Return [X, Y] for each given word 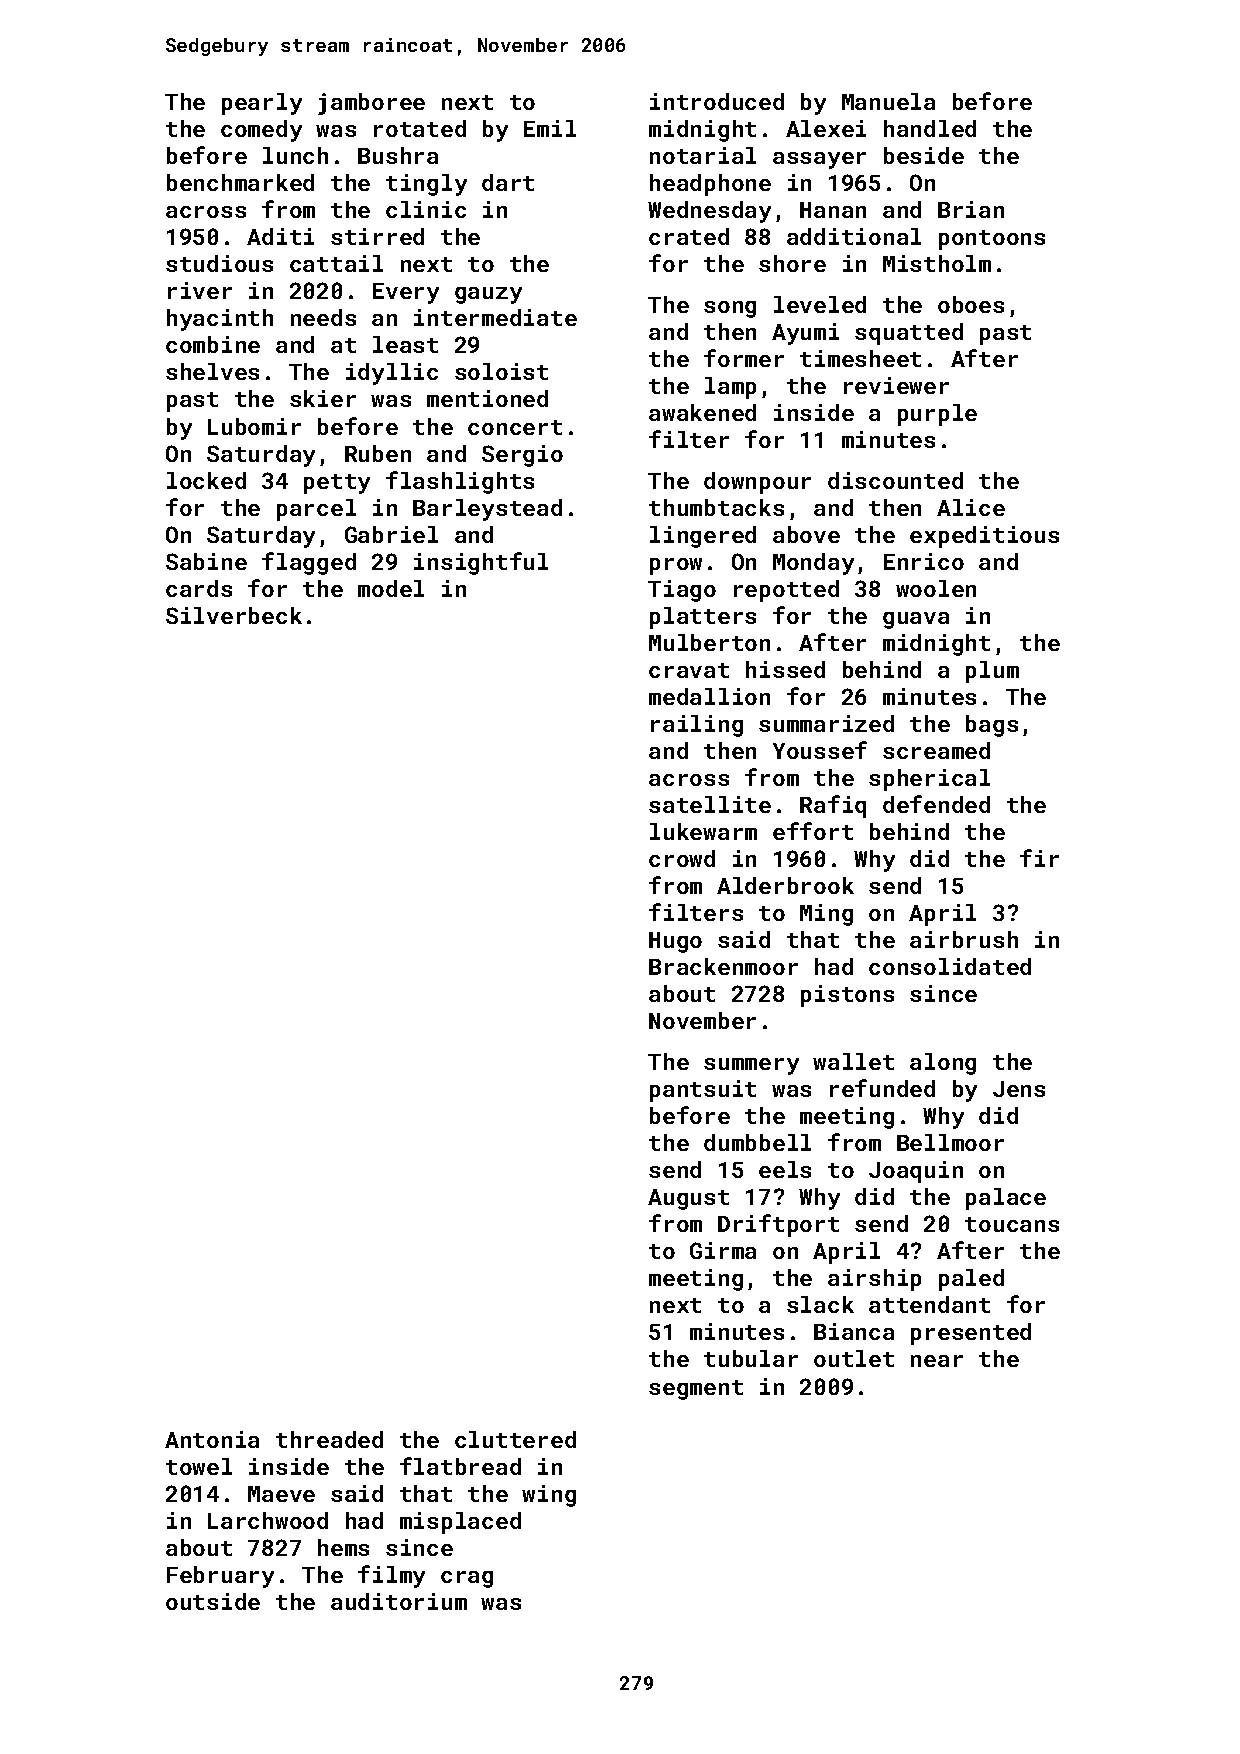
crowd [682, 858]
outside [213, 1601]
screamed [936, 750]
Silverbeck [234, 615]
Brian [971, 209]
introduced [717, 101]
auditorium [399, 1601]
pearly [262, 104]
